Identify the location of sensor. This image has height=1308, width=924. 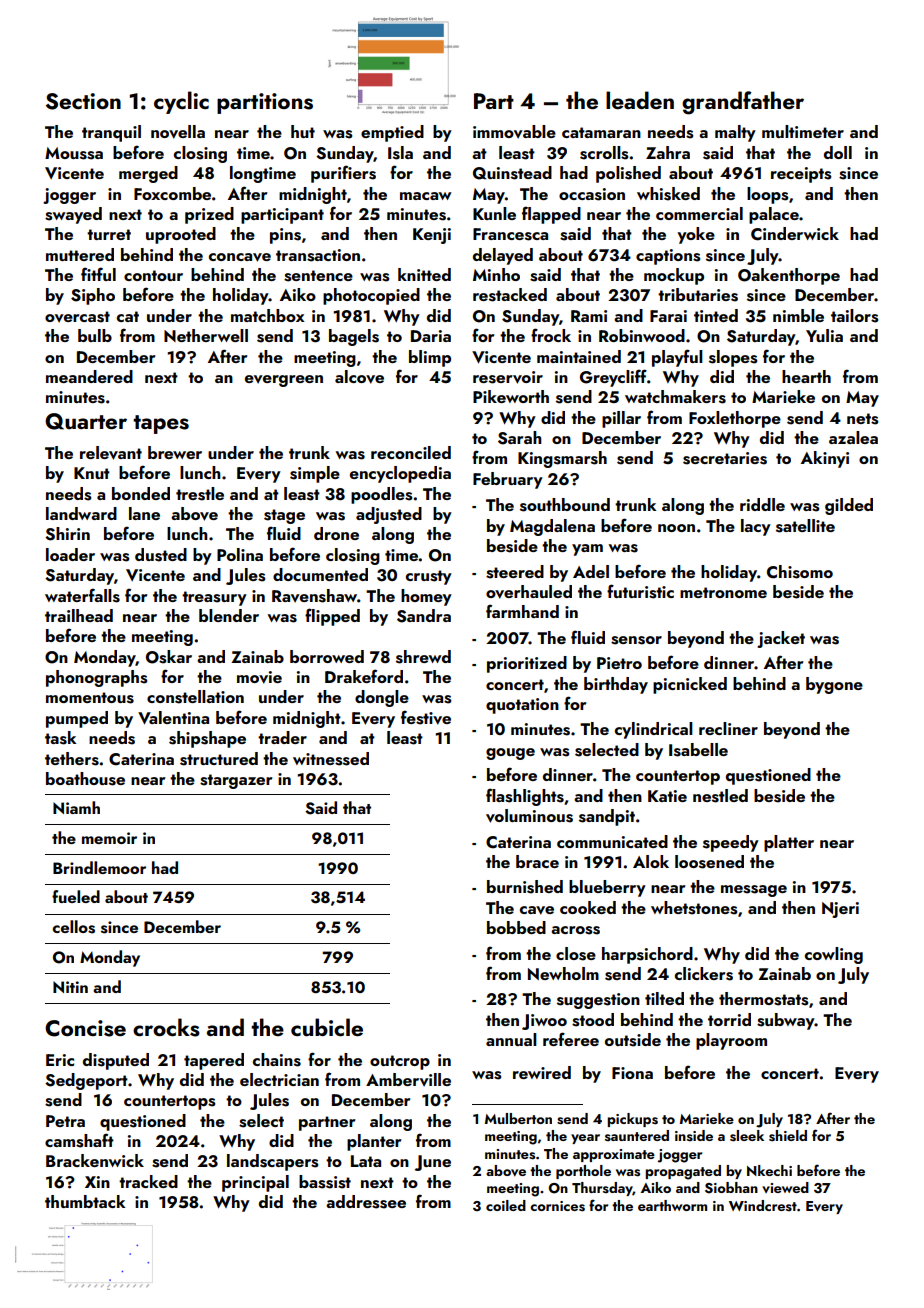
(636, 640).
